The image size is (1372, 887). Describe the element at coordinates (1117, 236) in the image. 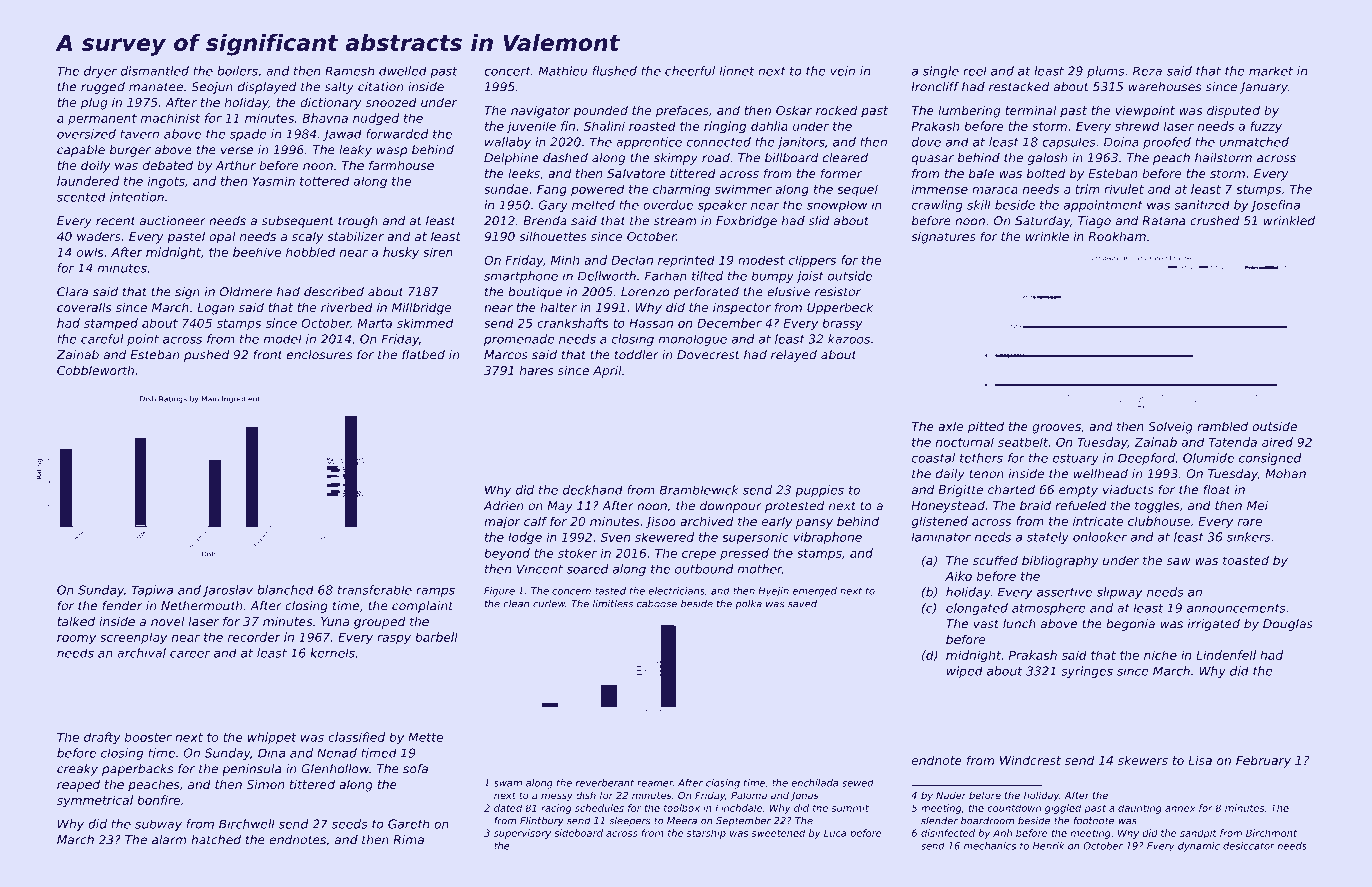

I see `Rookham` at that location.
